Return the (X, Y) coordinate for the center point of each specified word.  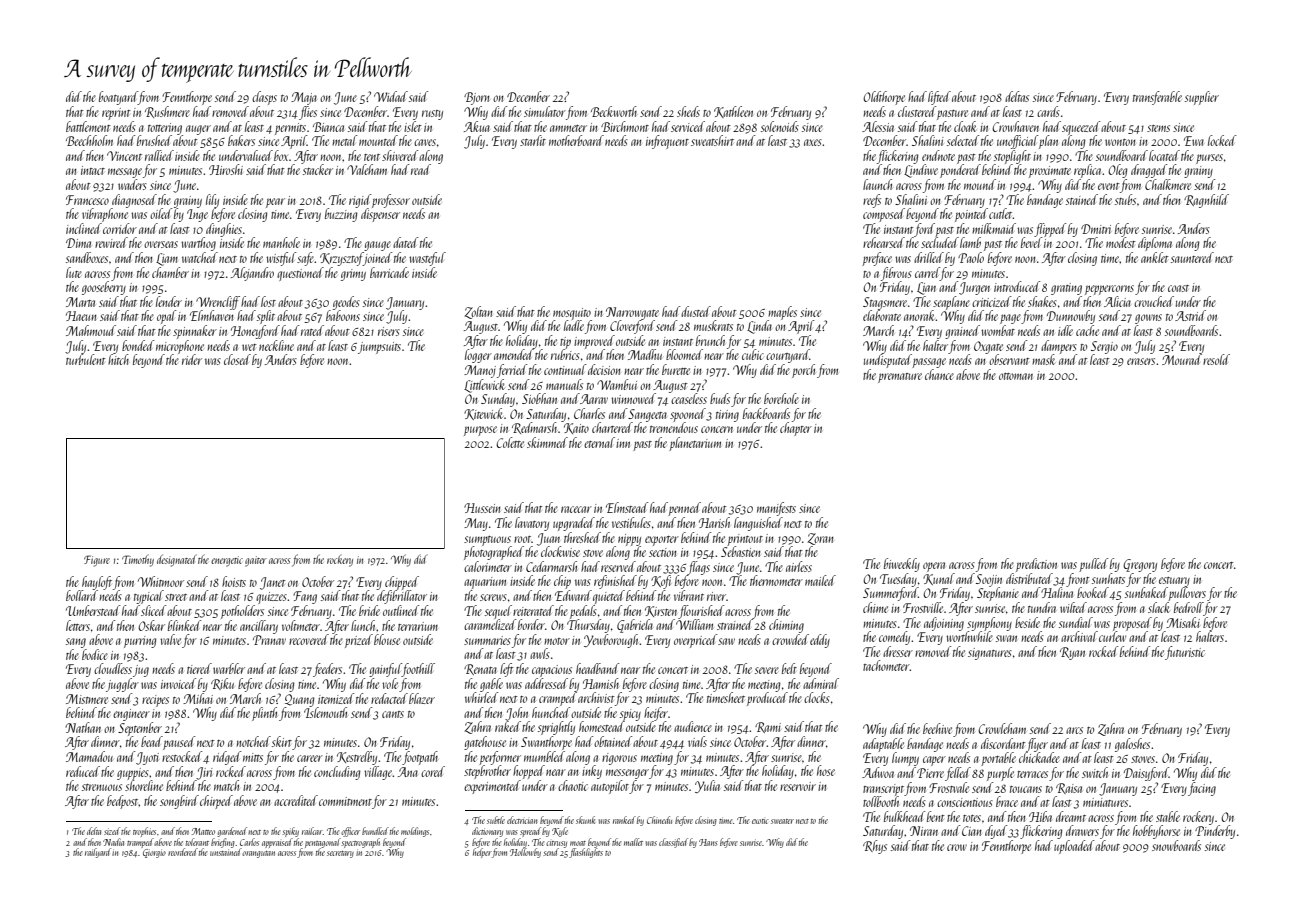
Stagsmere (885, 303)
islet (413, 126)
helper (482, 853)
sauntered (1192, 257)
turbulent (86, 359)
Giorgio (154, 853)
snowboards (1176, 845)
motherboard (576, 140)
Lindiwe (921, 171)
